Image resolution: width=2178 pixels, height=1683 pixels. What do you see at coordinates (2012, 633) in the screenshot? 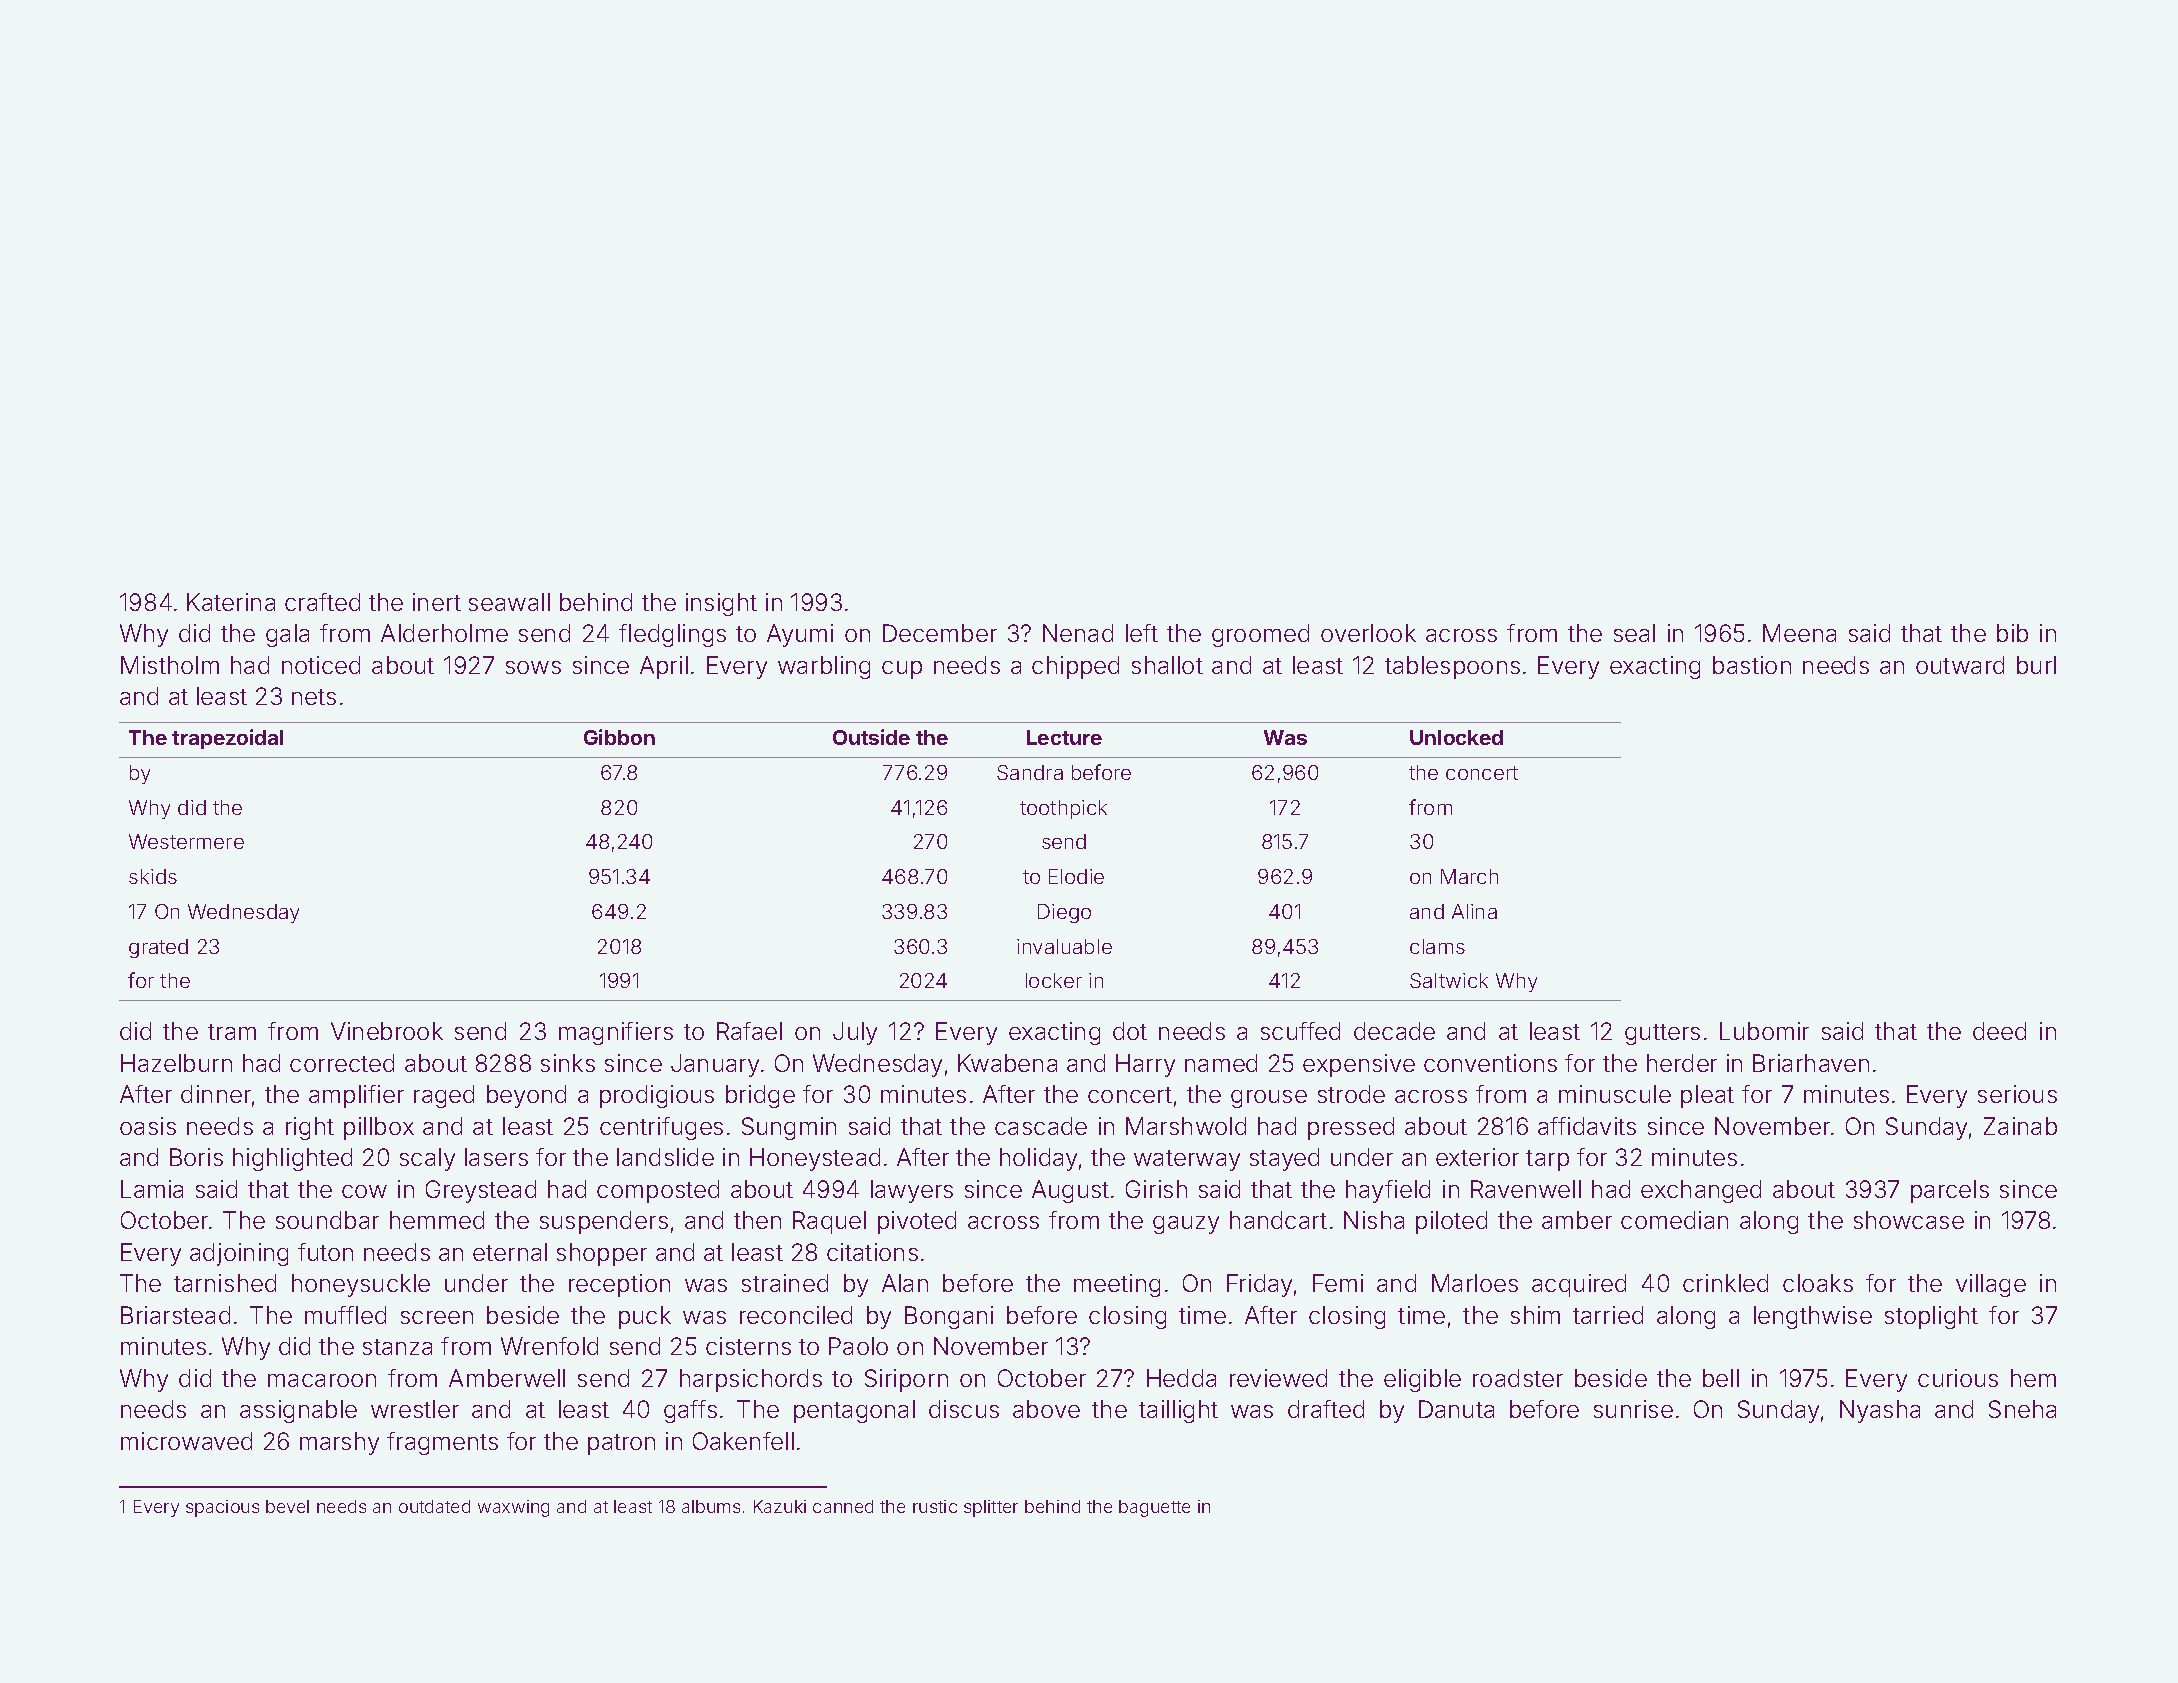
I see `bib` at bounding box center [2012, 633].
